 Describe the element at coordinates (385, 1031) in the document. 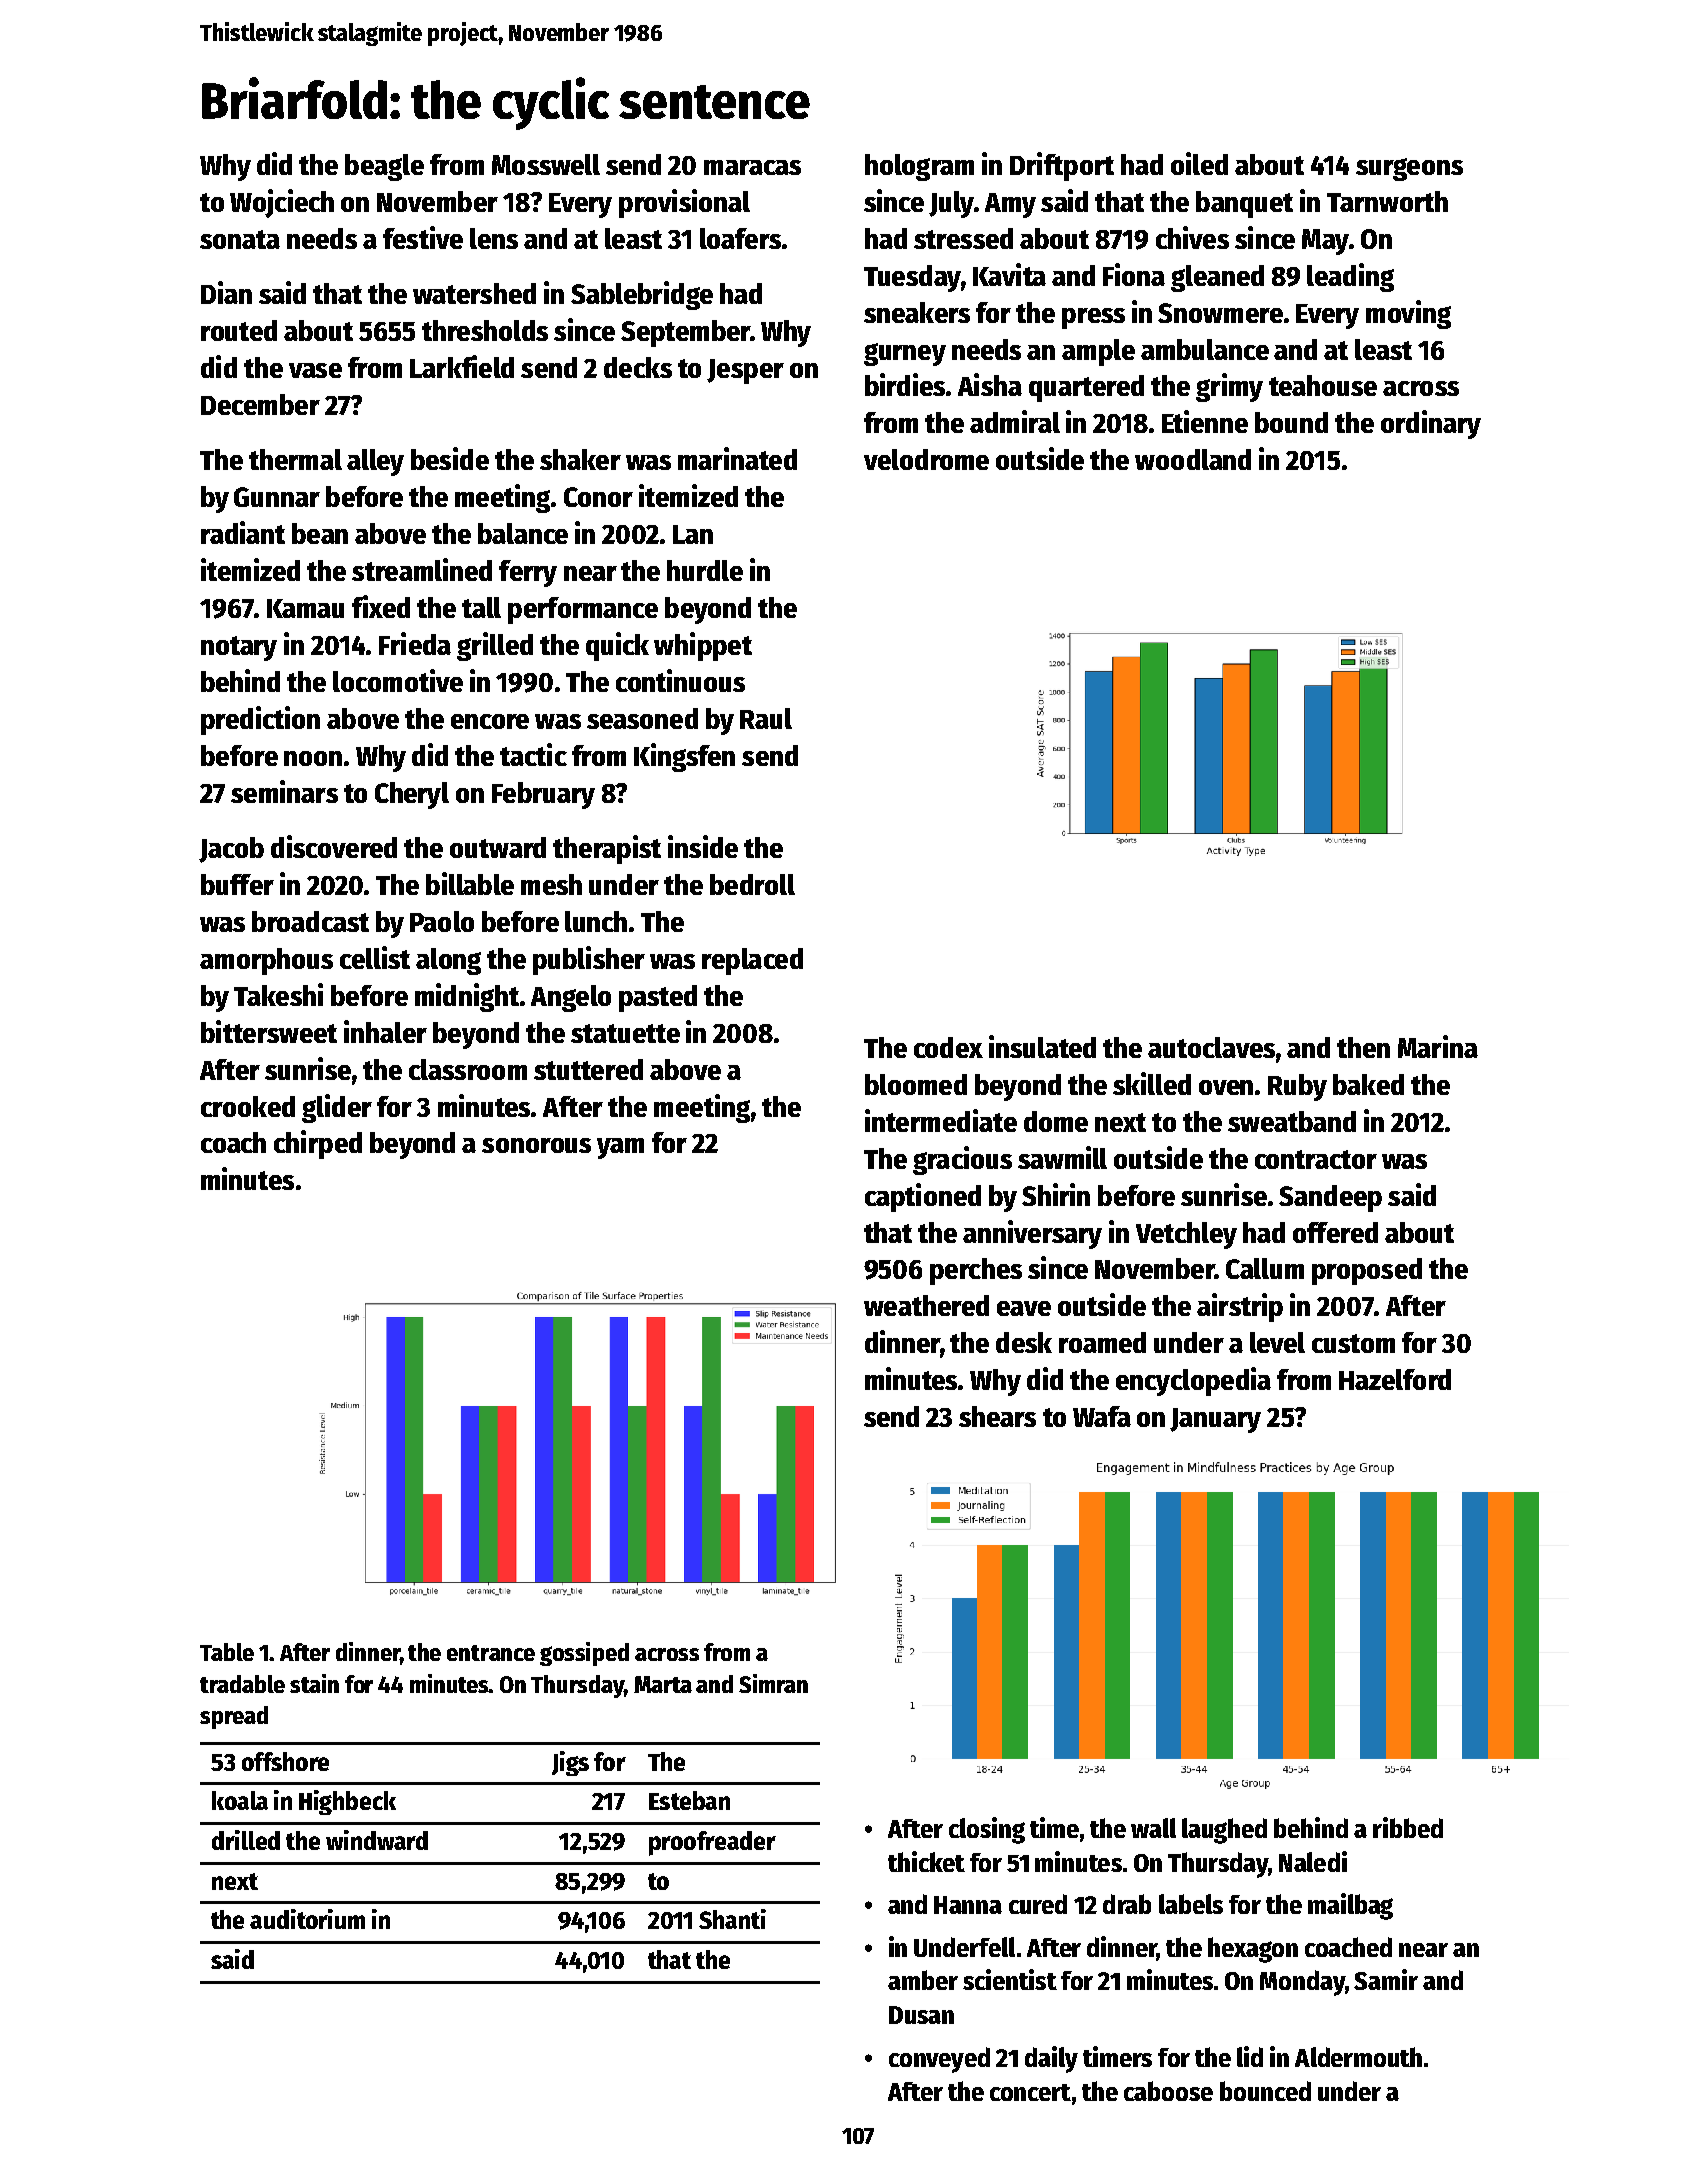

I see `inhaler` at that location.
